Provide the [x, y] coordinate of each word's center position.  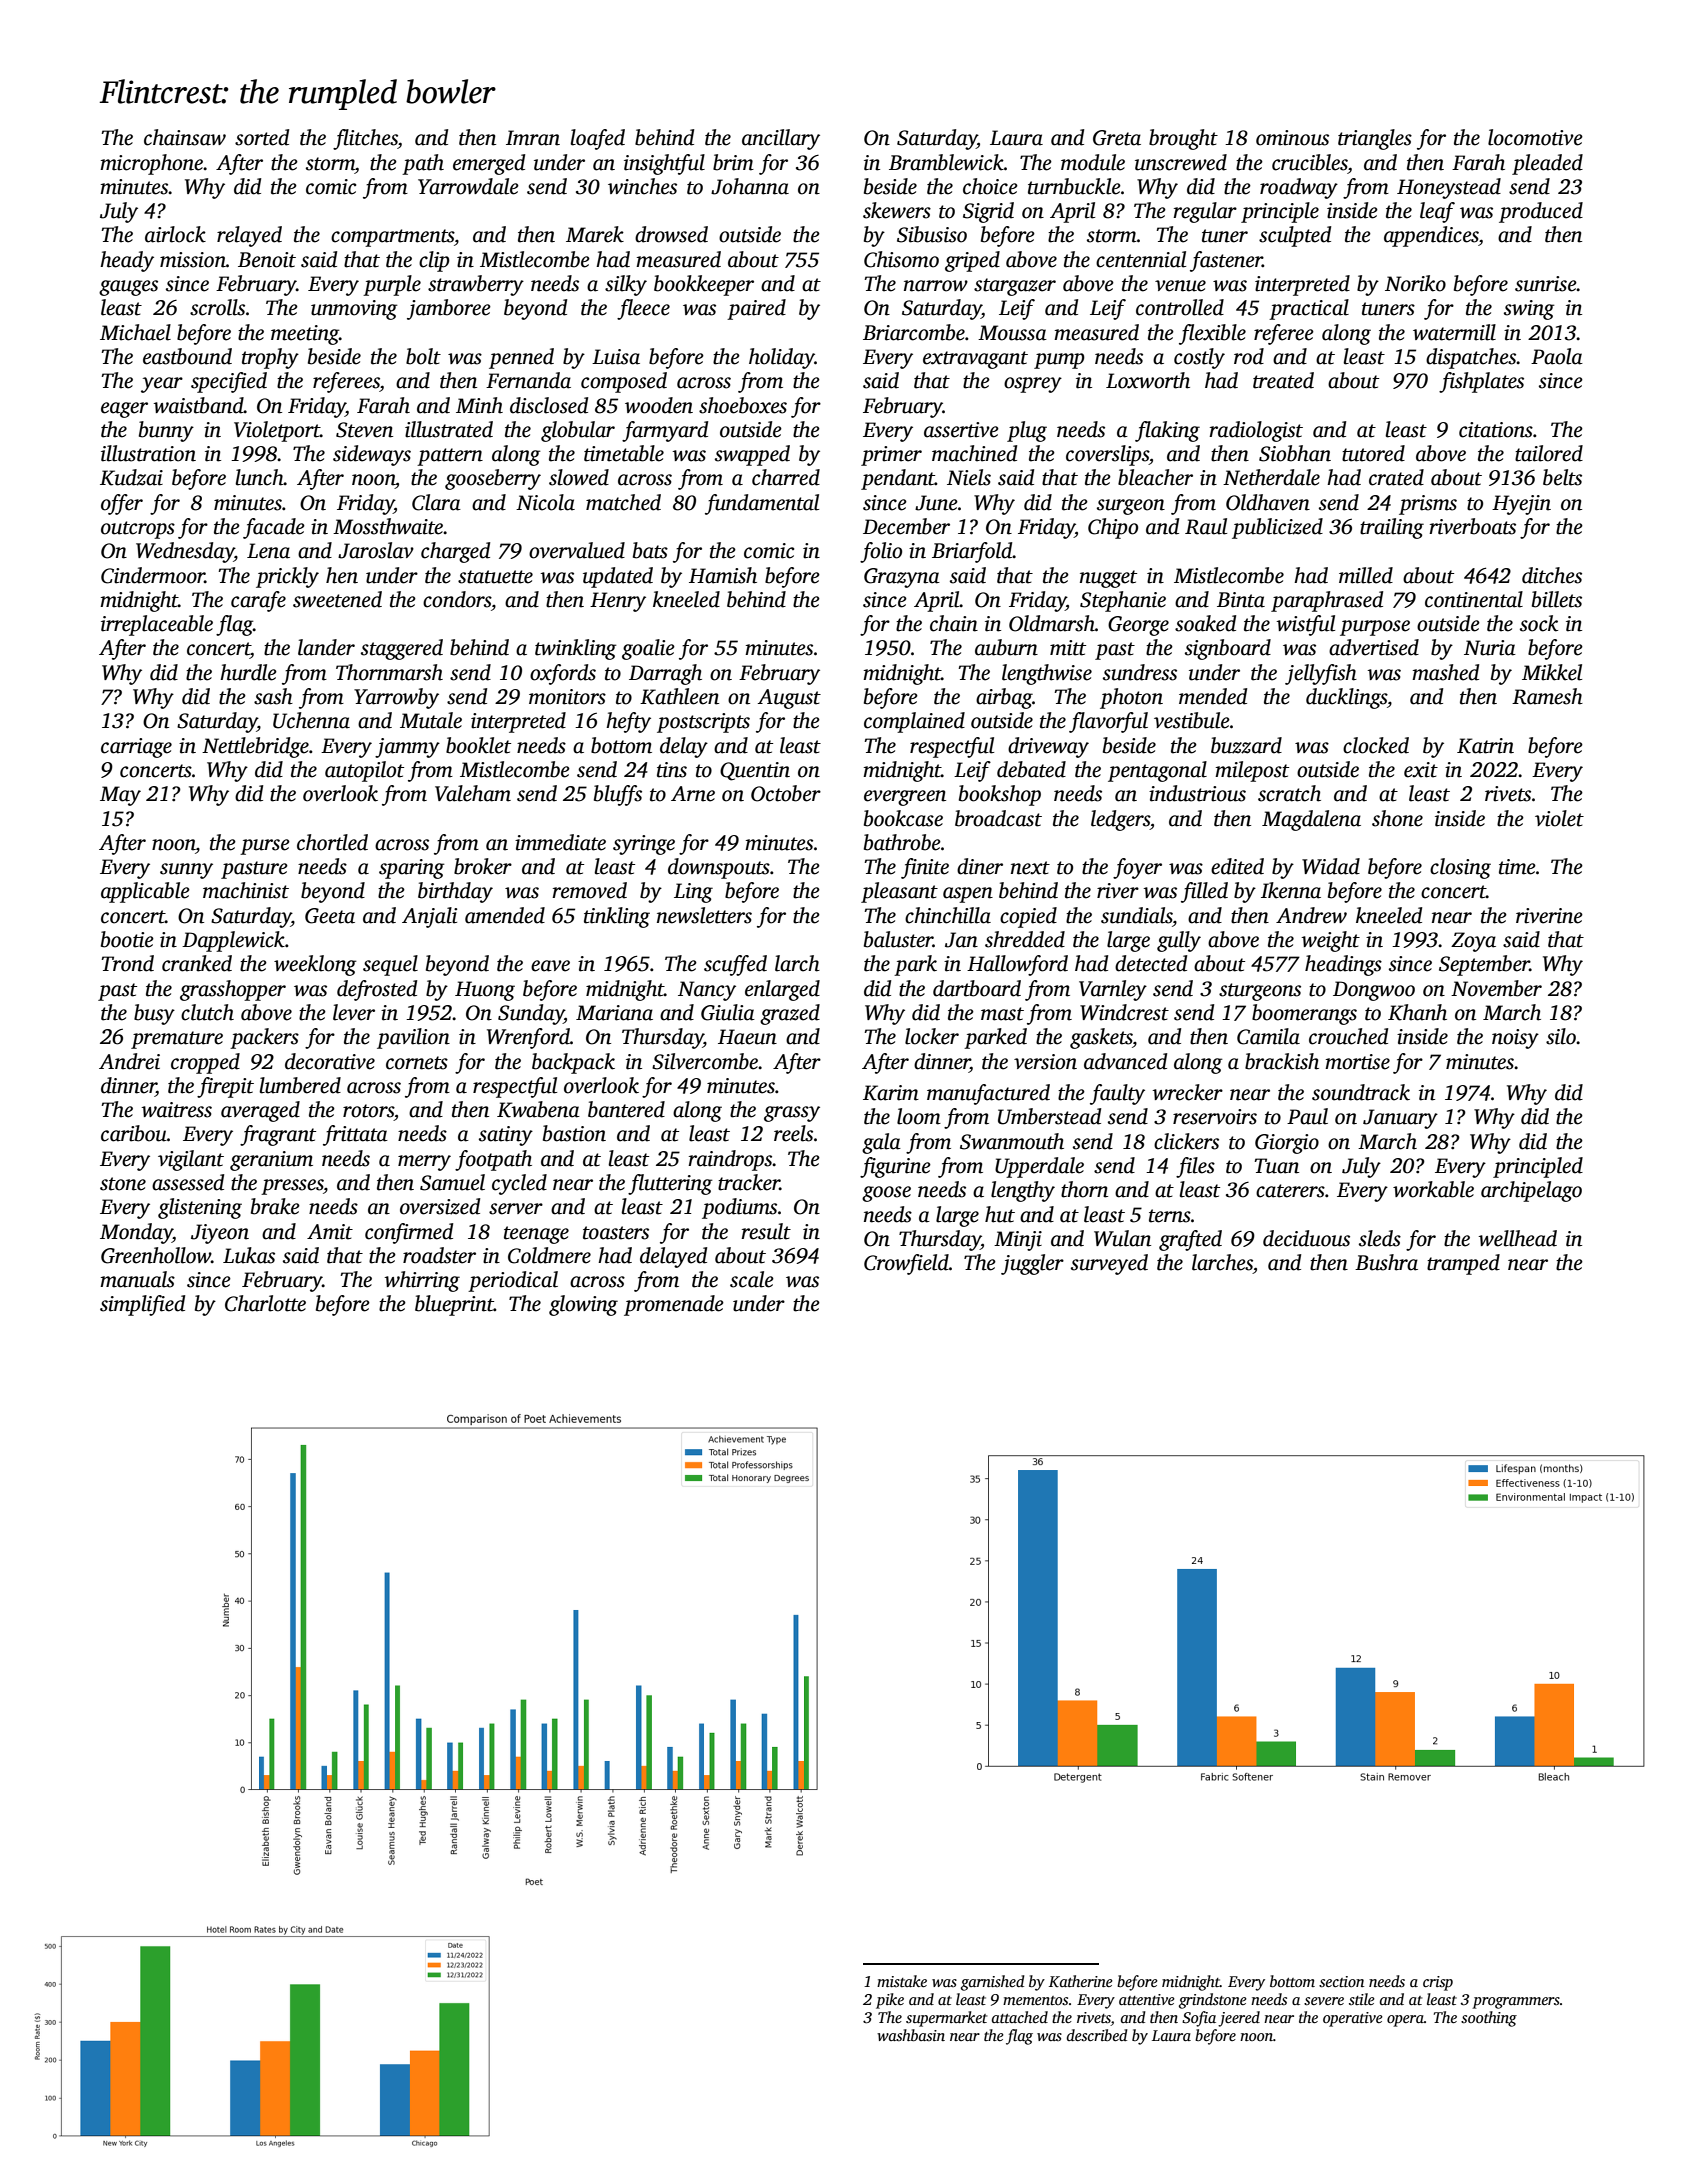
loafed [597, 139]
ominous [1292, 138]
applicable [145, 892]
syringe [644, 845]
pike [890, 2001]
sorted [262, 137]
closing [1460, 868]
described [1097, 2035]
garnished [993, 1983]
